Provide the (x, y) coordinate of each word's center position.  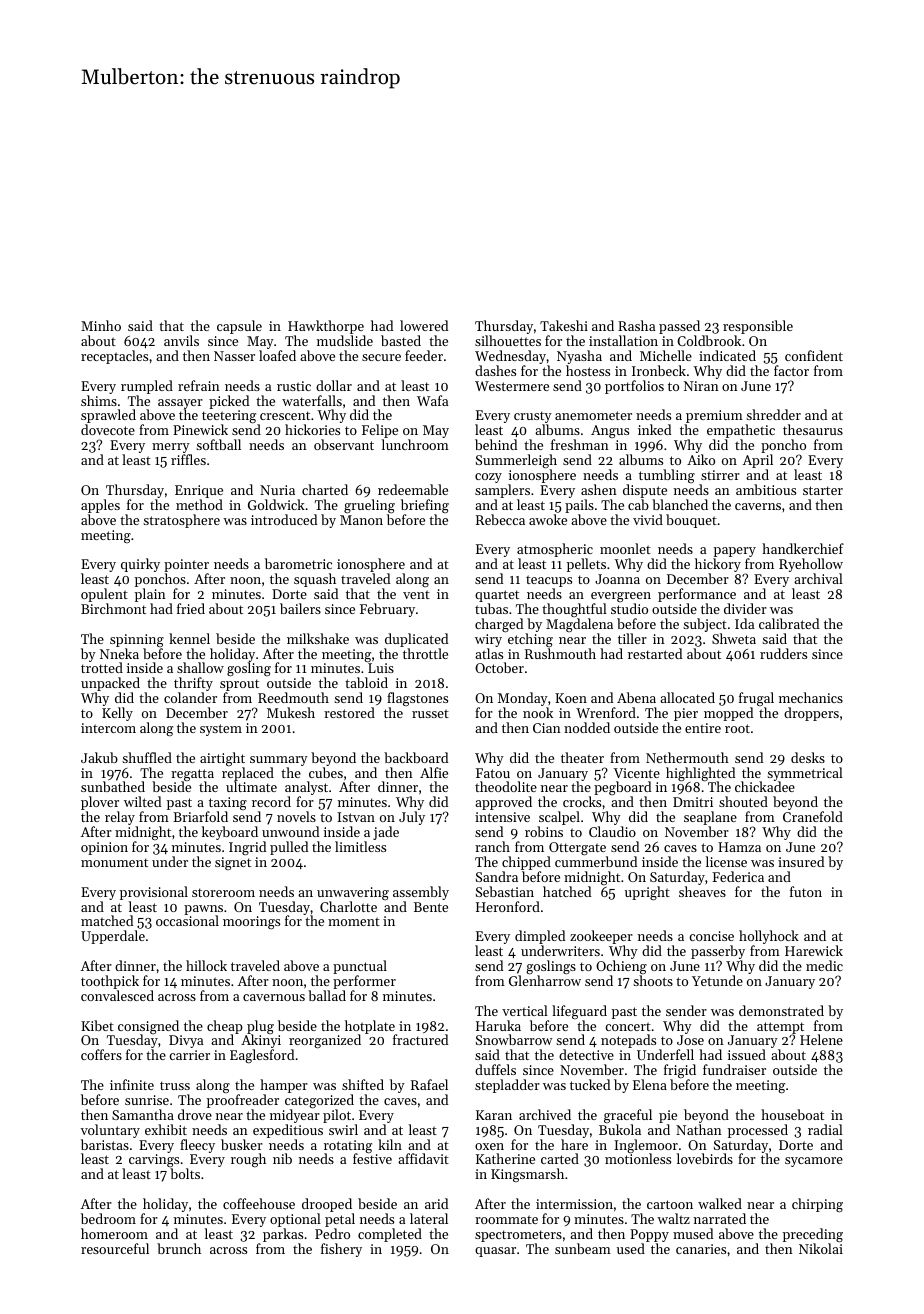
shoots (653, 980)
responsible (758, 327)
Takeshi (564, 325)
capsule (239, 327)
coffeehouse (259, 1203)
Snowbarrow (514, 1039)
